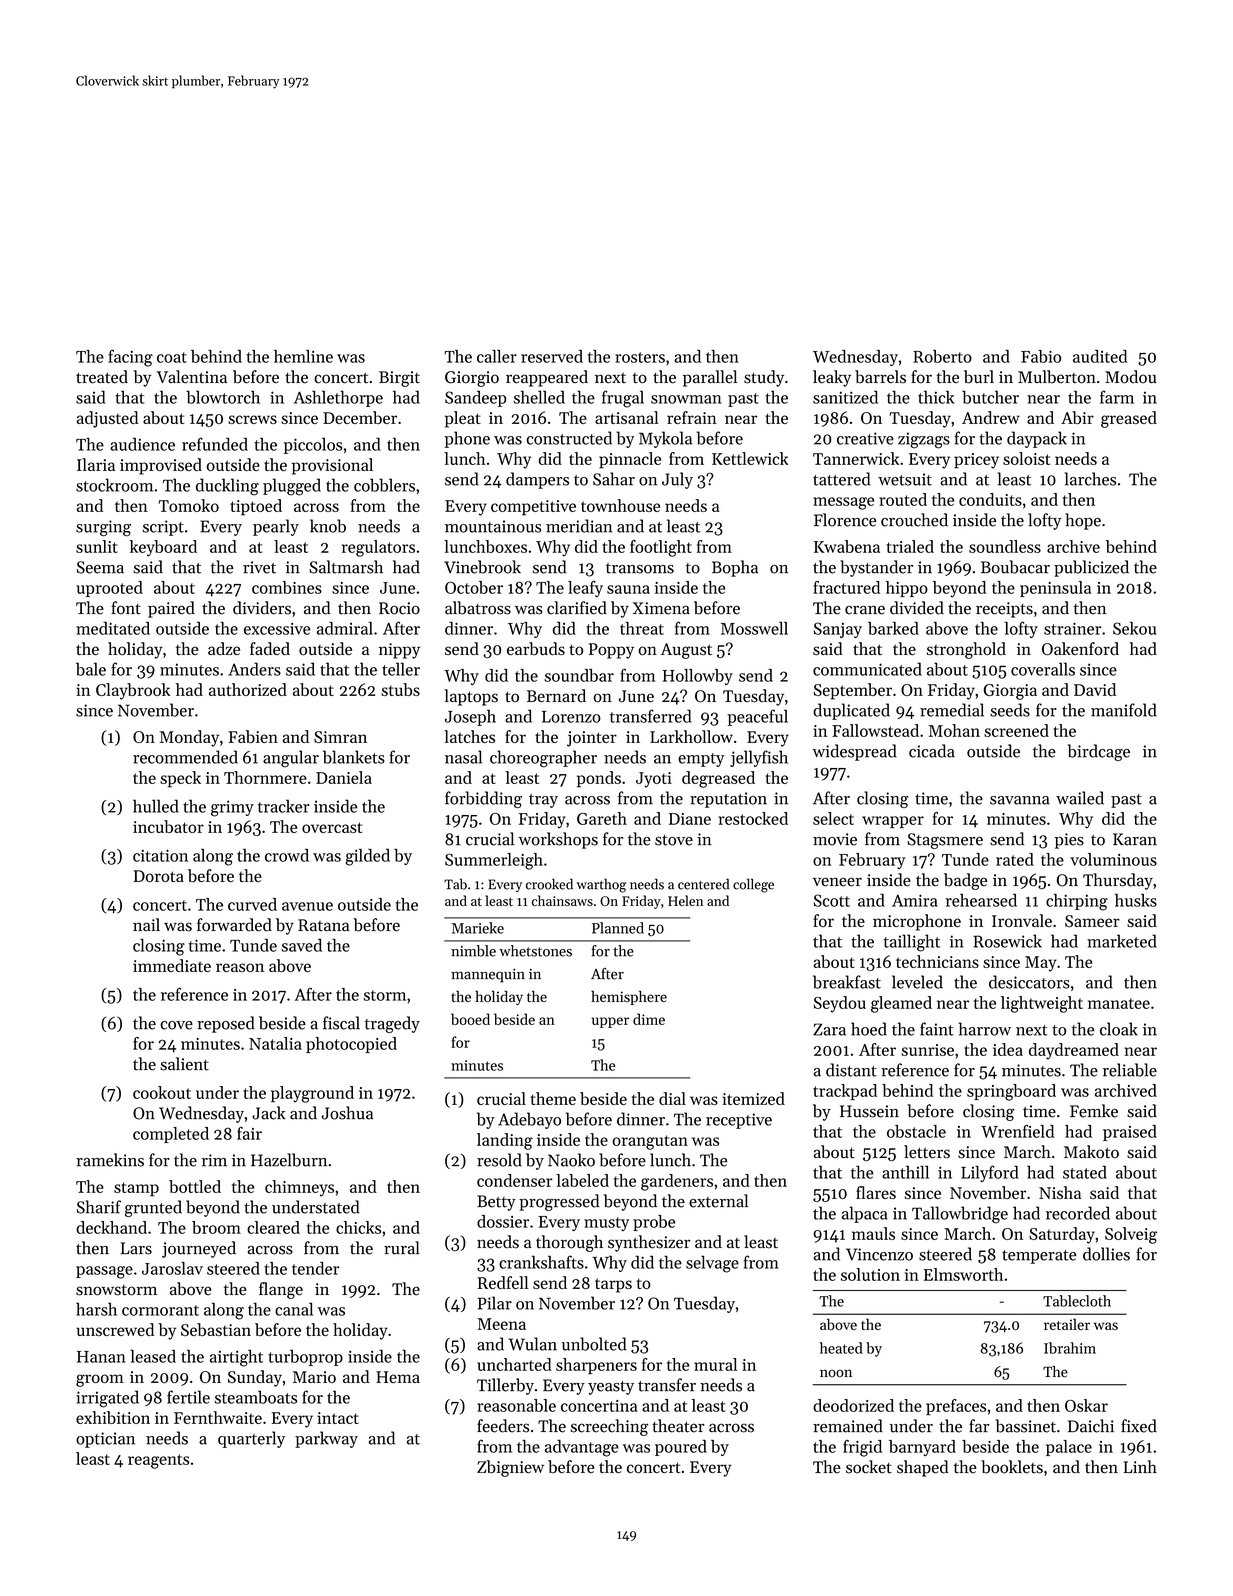  I want to click on birdcage, so click(1099, 752).
